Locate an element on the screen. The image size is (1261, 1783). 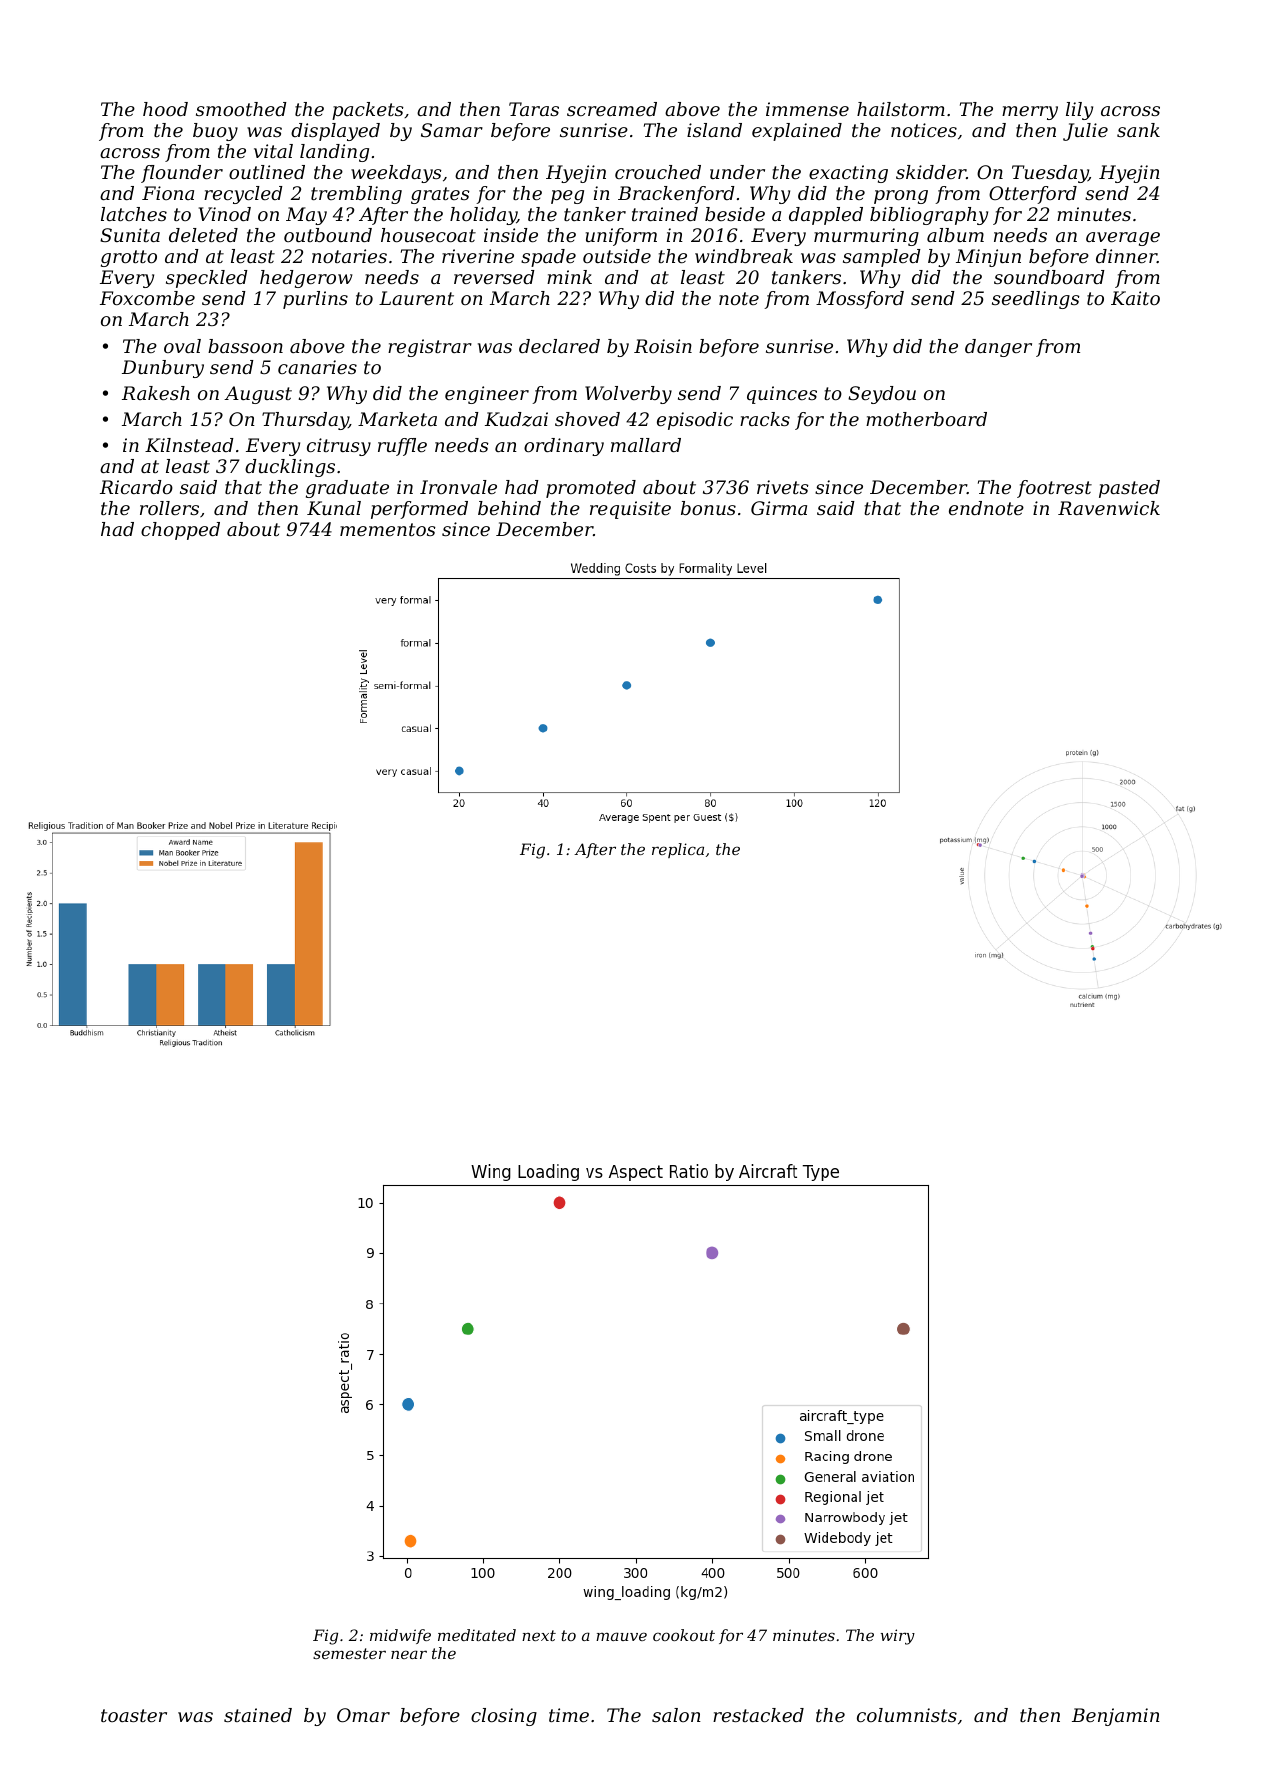
toaster is located at coordinates (134, 1715).
